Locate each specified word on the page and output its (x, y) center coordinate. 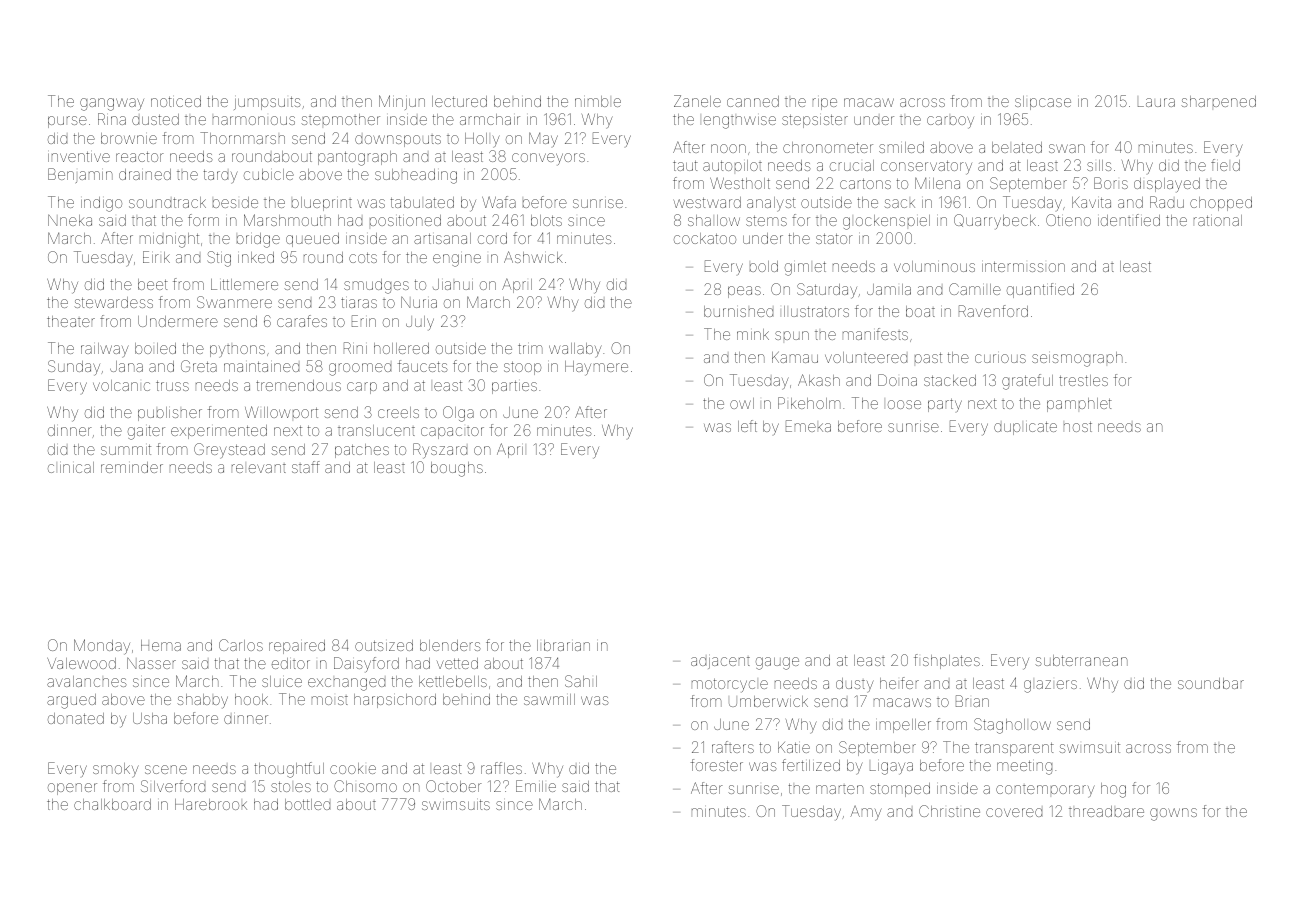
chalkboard (112, 804)
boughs (457, 469)
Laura (1156, 102)
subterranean (1081, 660)
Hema (161, 645)
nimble (598, 101)
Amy (866, 813)
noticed (176, 101)
